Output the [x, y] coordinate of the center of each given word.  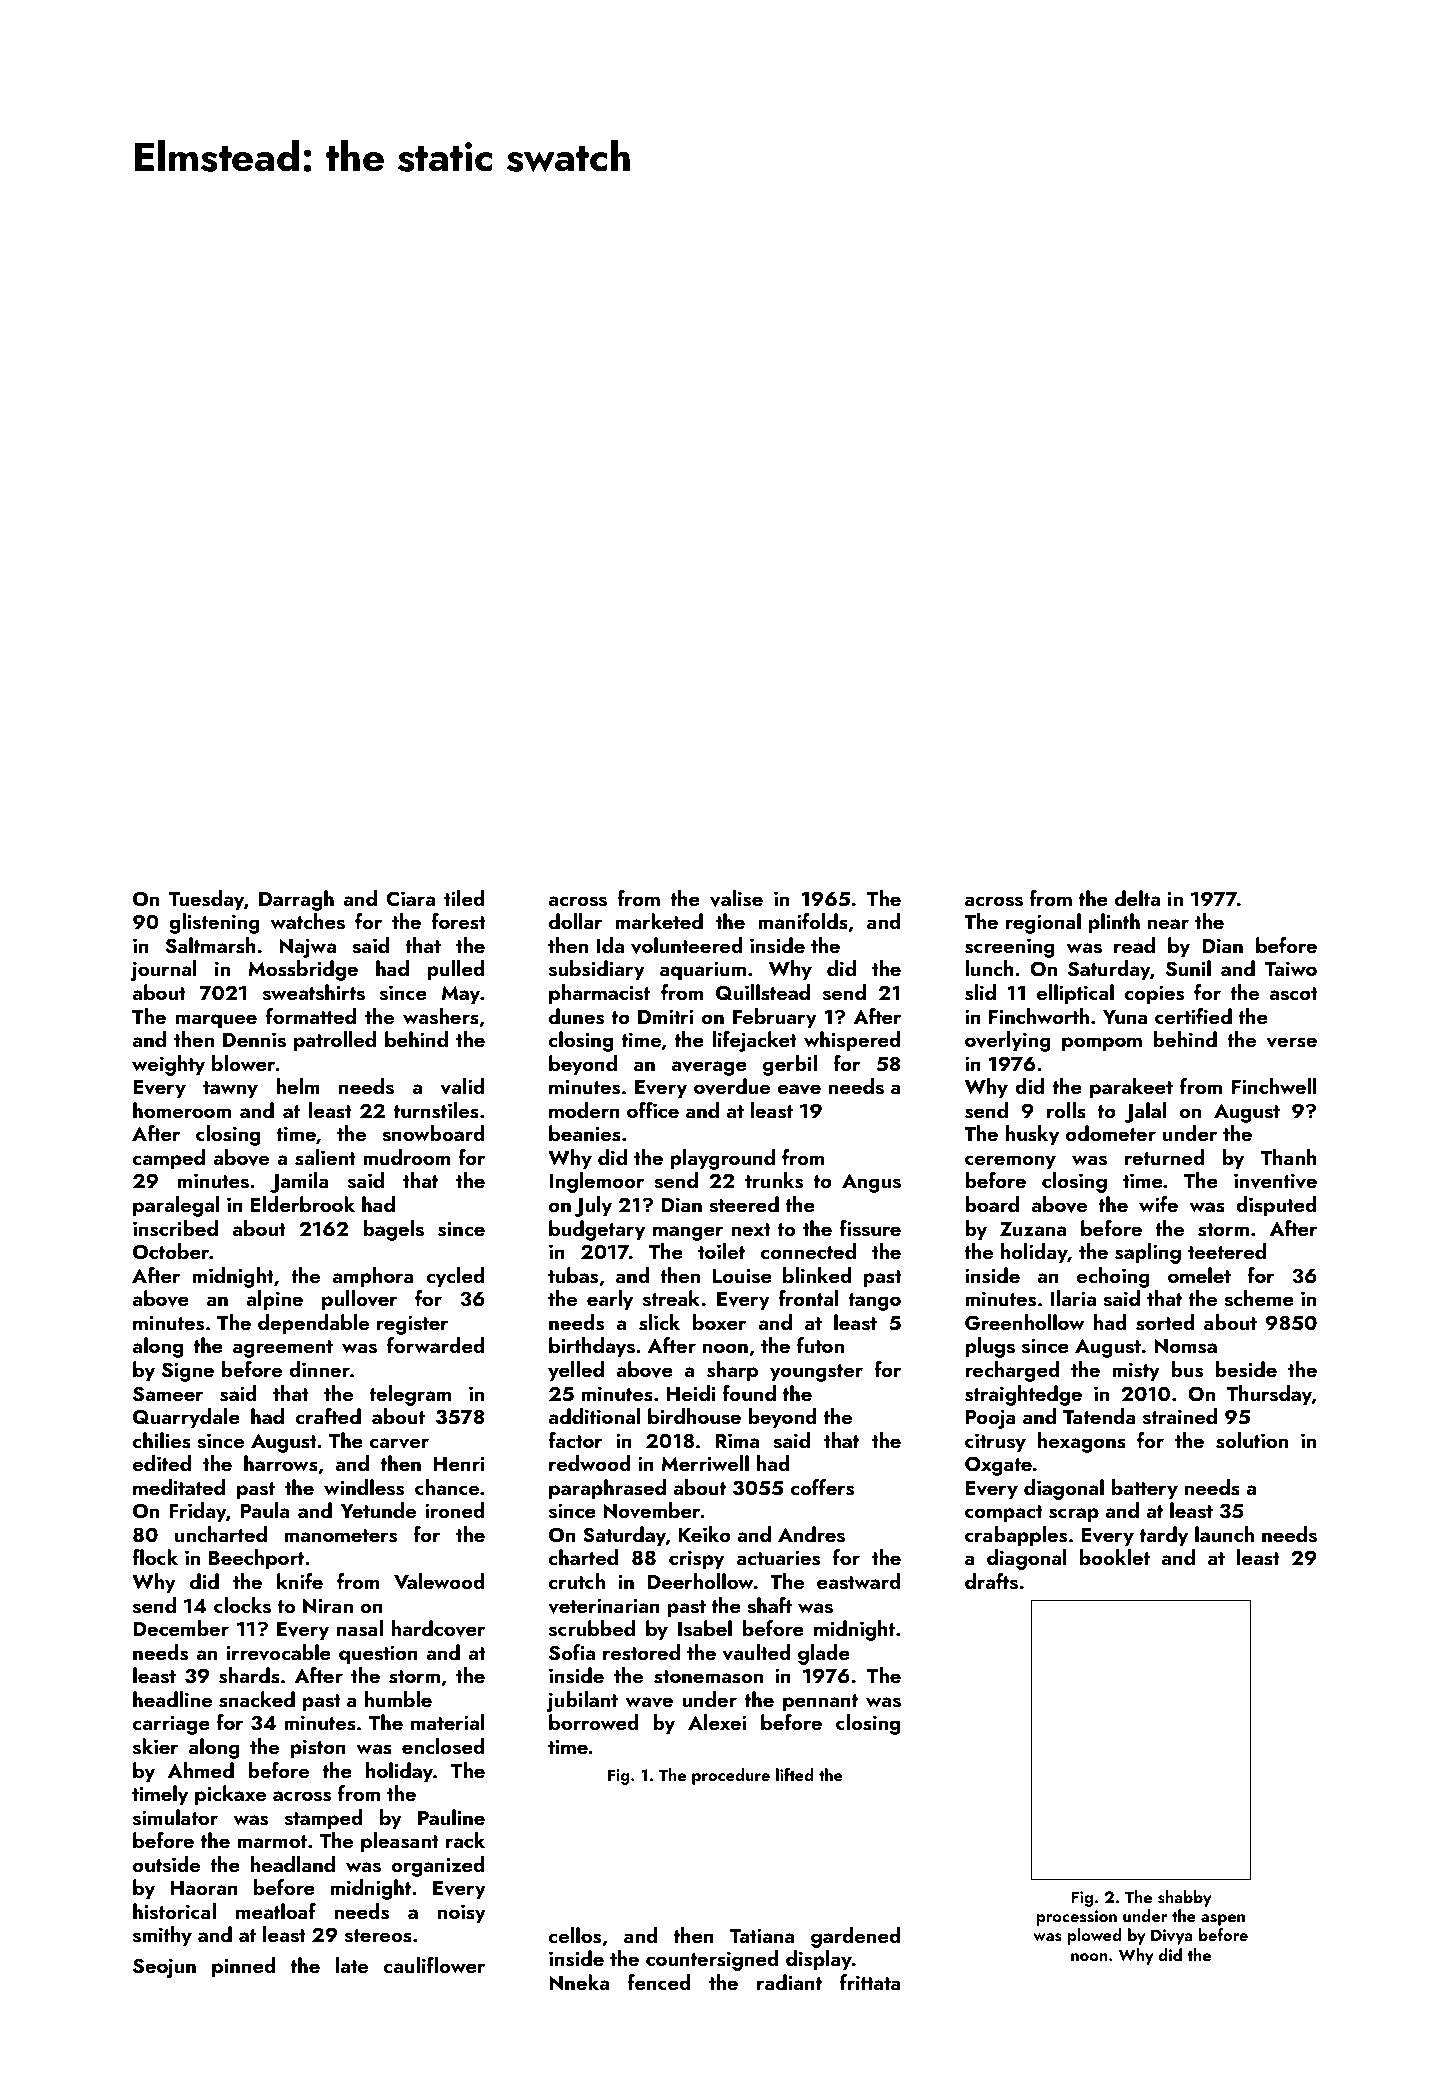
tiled [464, 898]
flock [155, 1557]
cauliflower [434, 1965]
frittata [870, 1982]
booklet [1115, 1557]
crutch [577, 1581]
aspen [1223, 1920]
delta [1137, 898]
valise [736, 898]
